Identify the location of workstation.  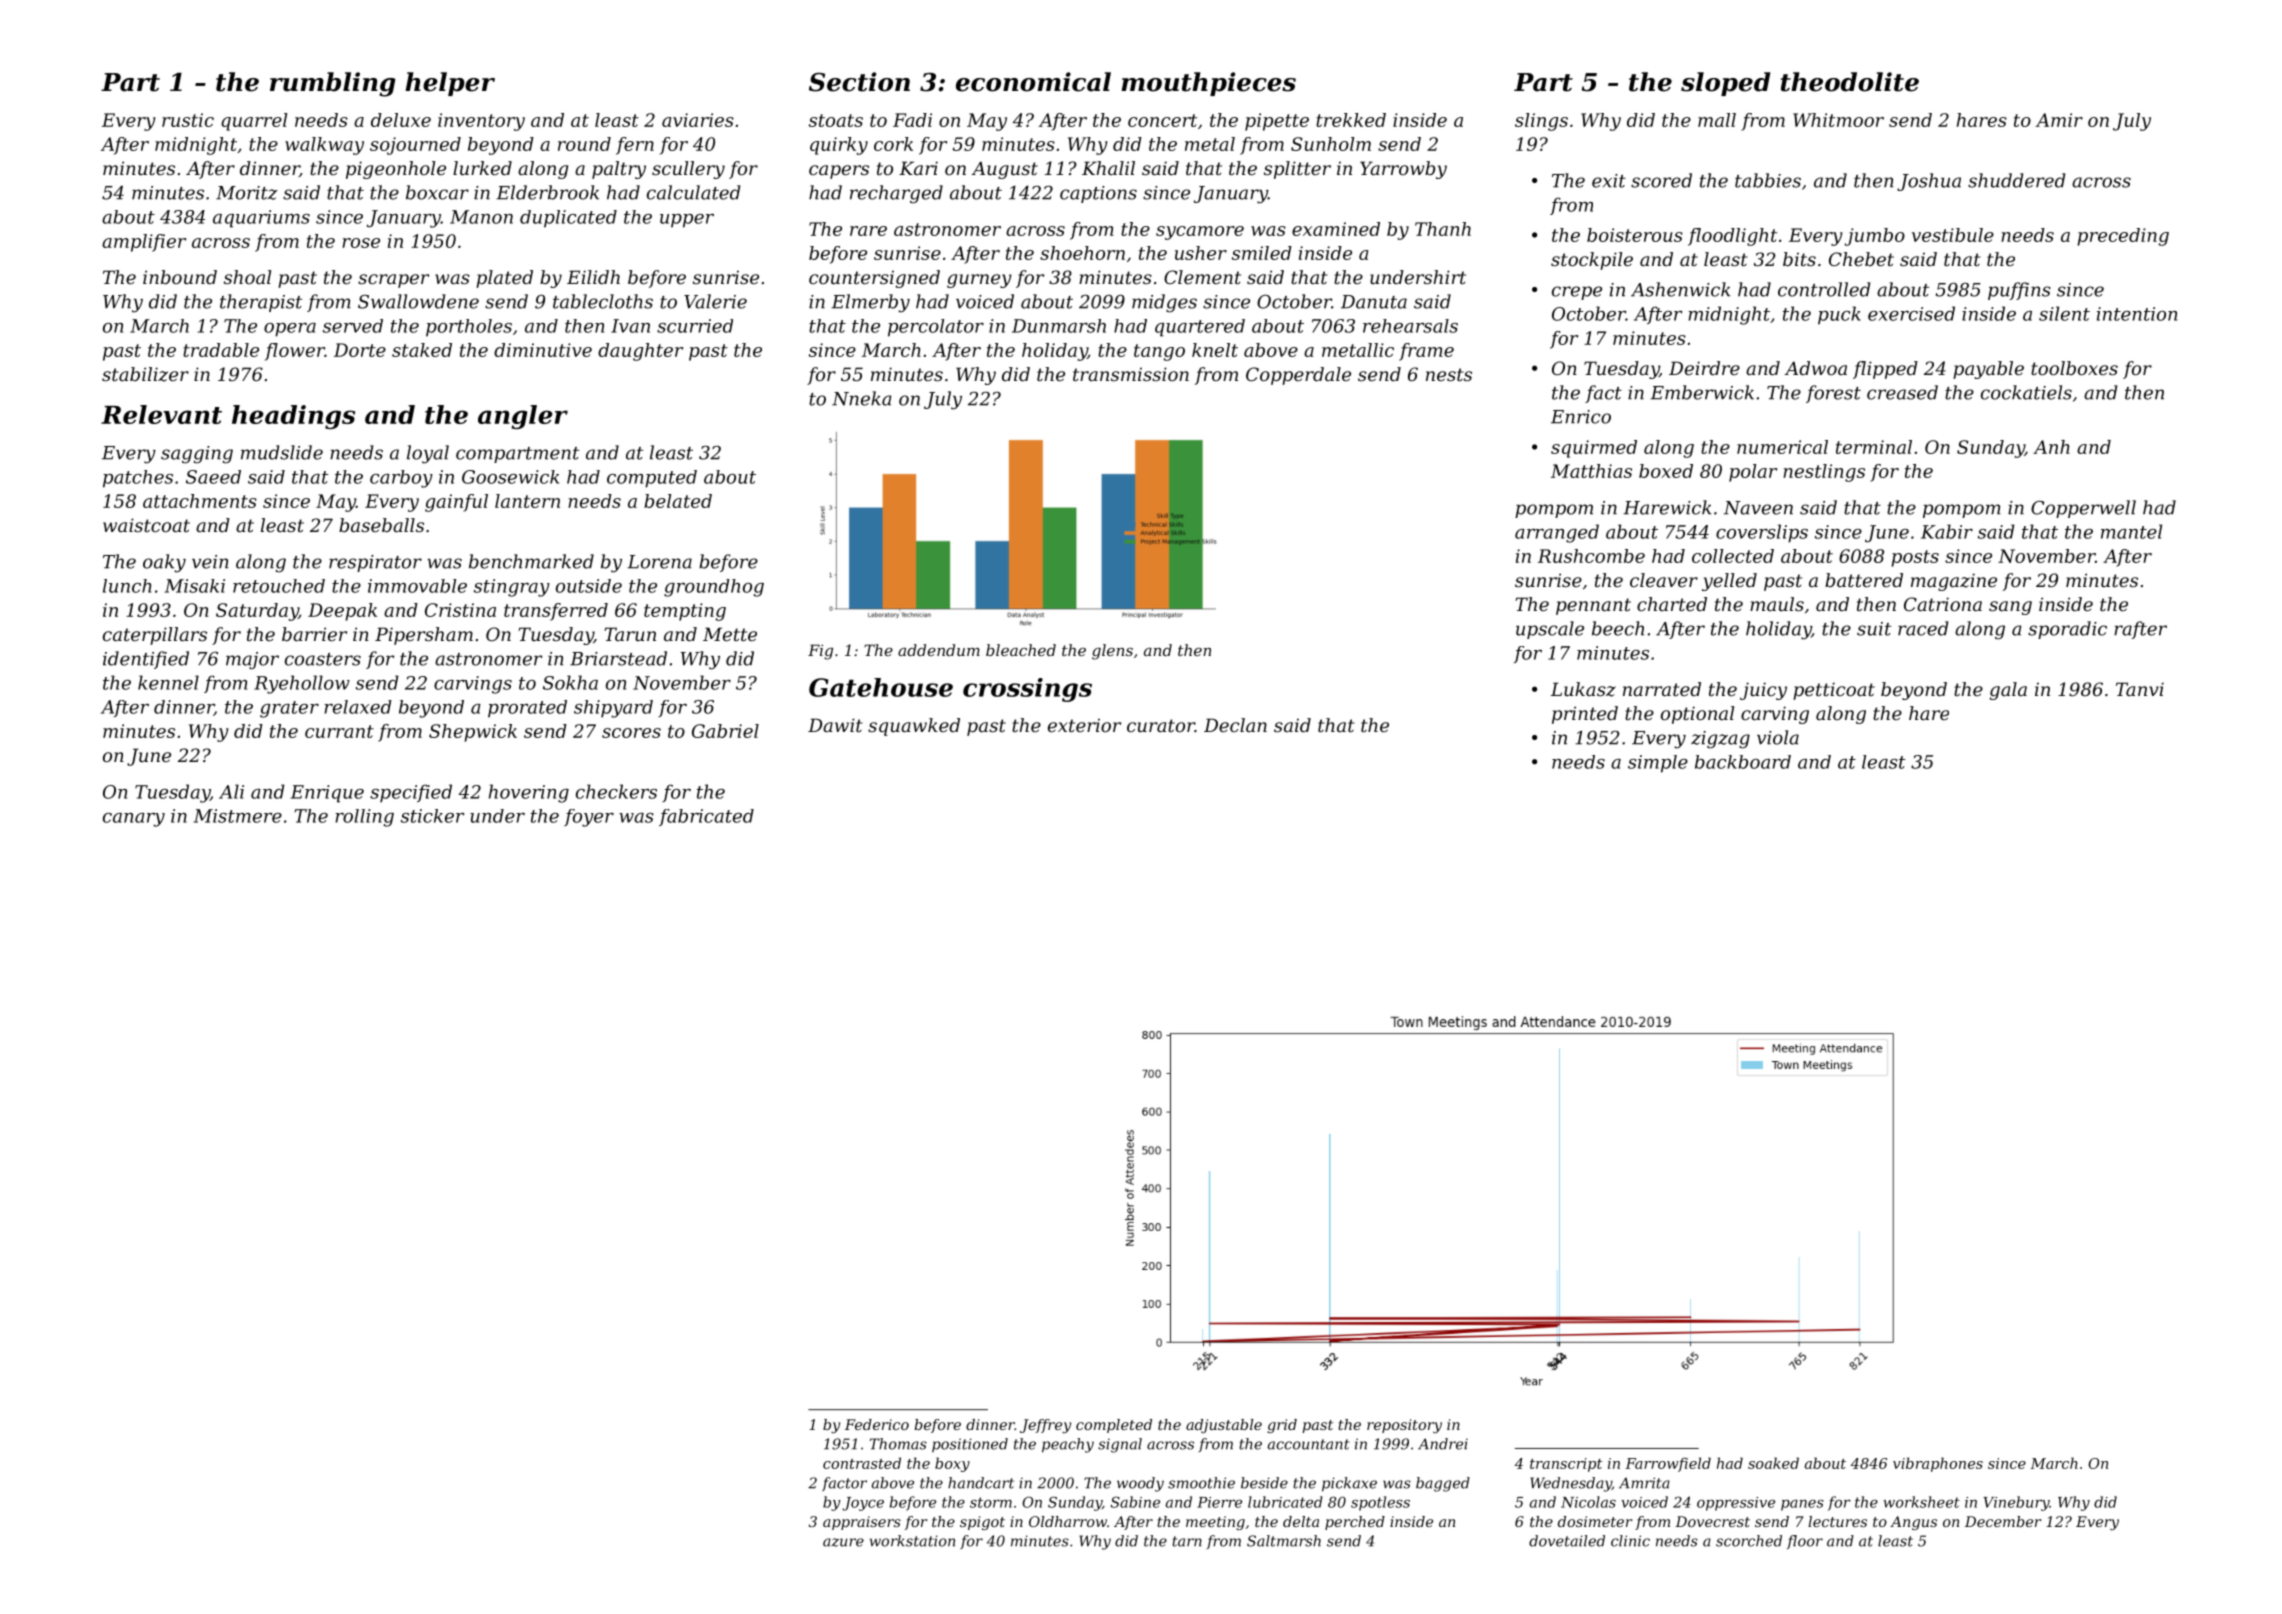
(912, 1541).
